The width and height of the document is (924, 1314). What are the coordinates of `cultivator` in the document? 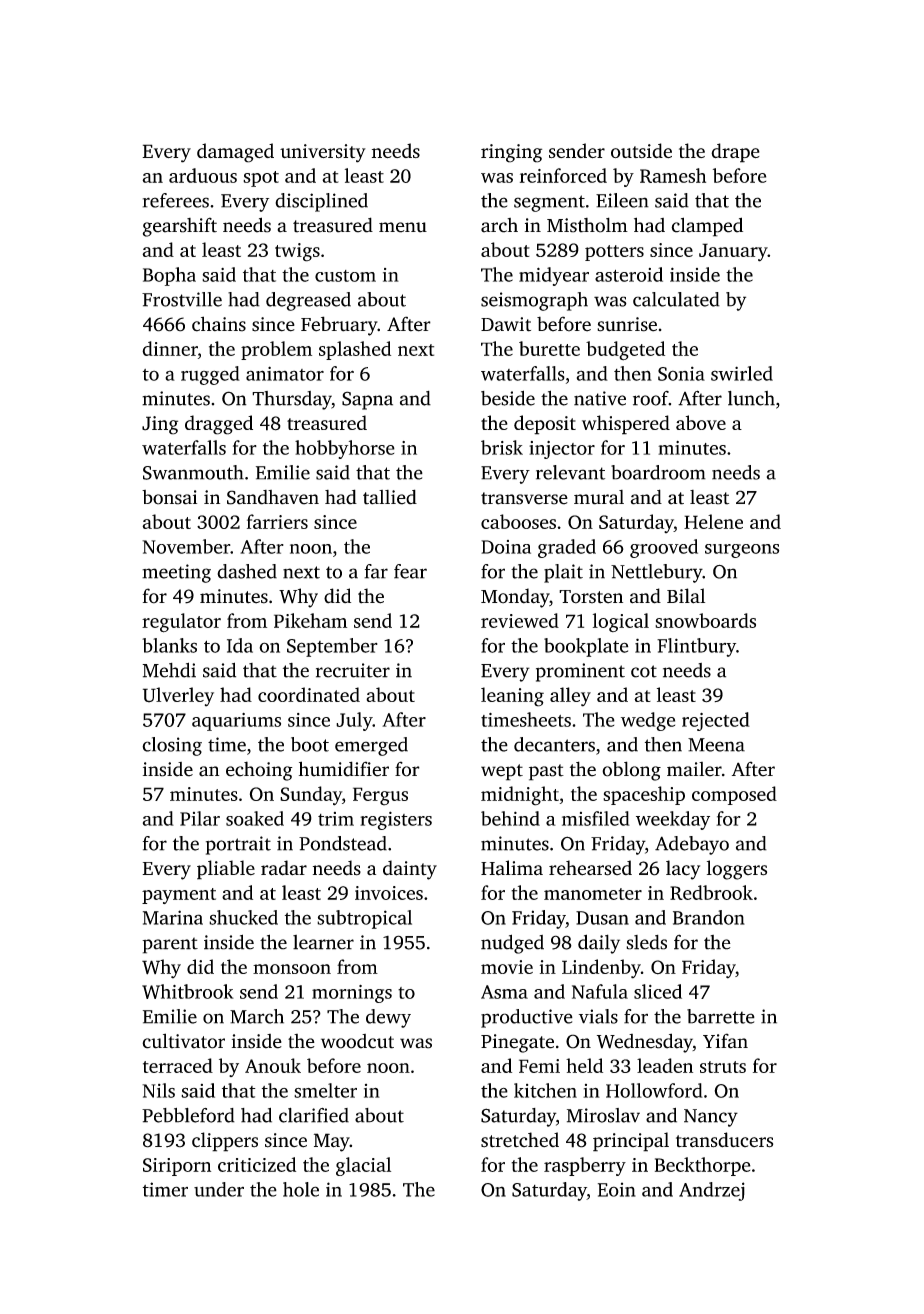 It's located at (183, 1041).
